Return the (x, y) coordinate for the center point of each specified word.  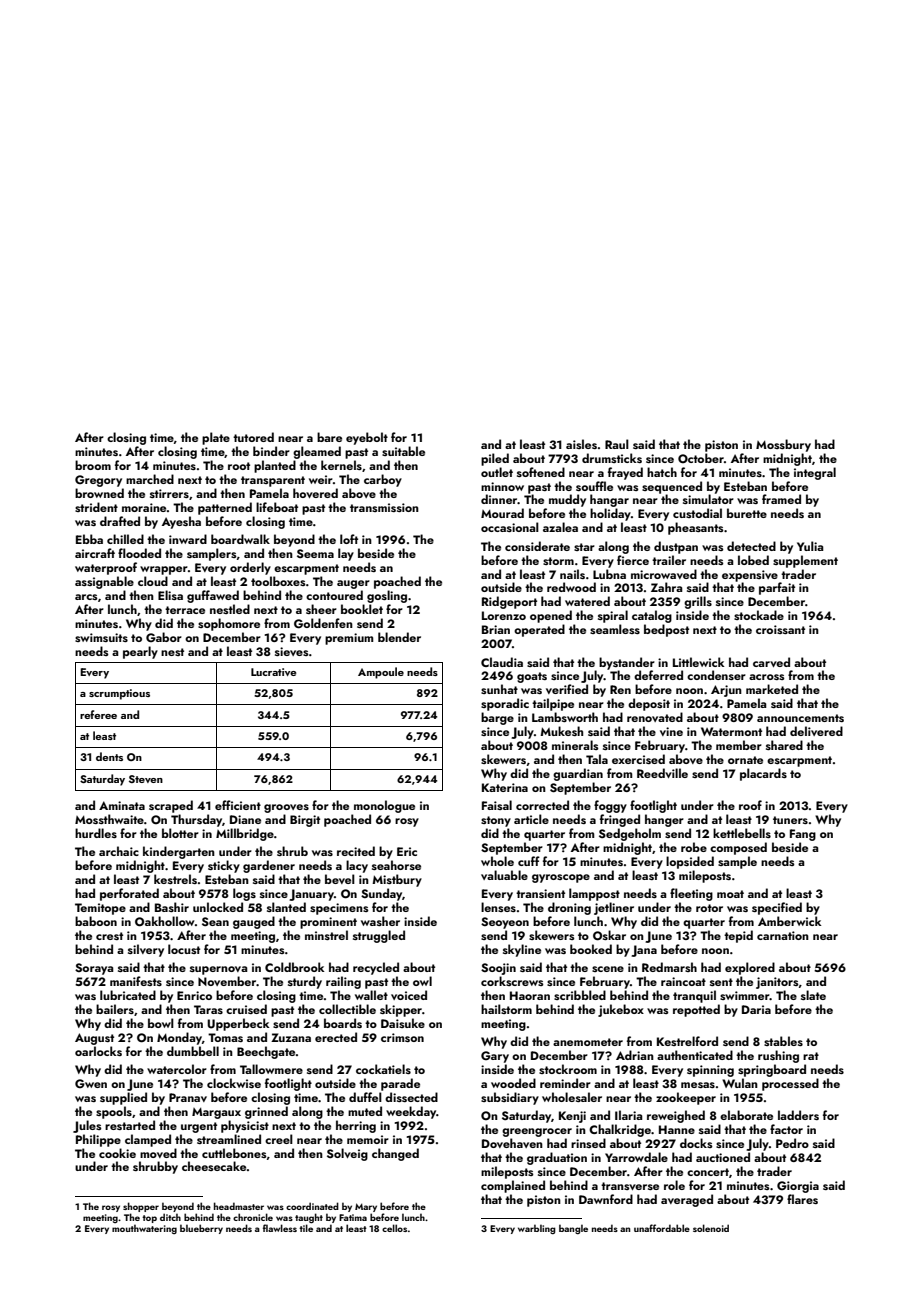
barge (497, 718)
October (701, 458)
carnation (783, 935)
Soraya (94, 969)
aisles (581, 444)
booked (591, 949)
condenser (716, 675)
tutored (253, 437)
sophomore (229, 624)
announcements (800, 718)
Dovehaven (512, 1143)
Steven (146, 779)
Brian (496, 629)
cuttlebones (234, 1153)
